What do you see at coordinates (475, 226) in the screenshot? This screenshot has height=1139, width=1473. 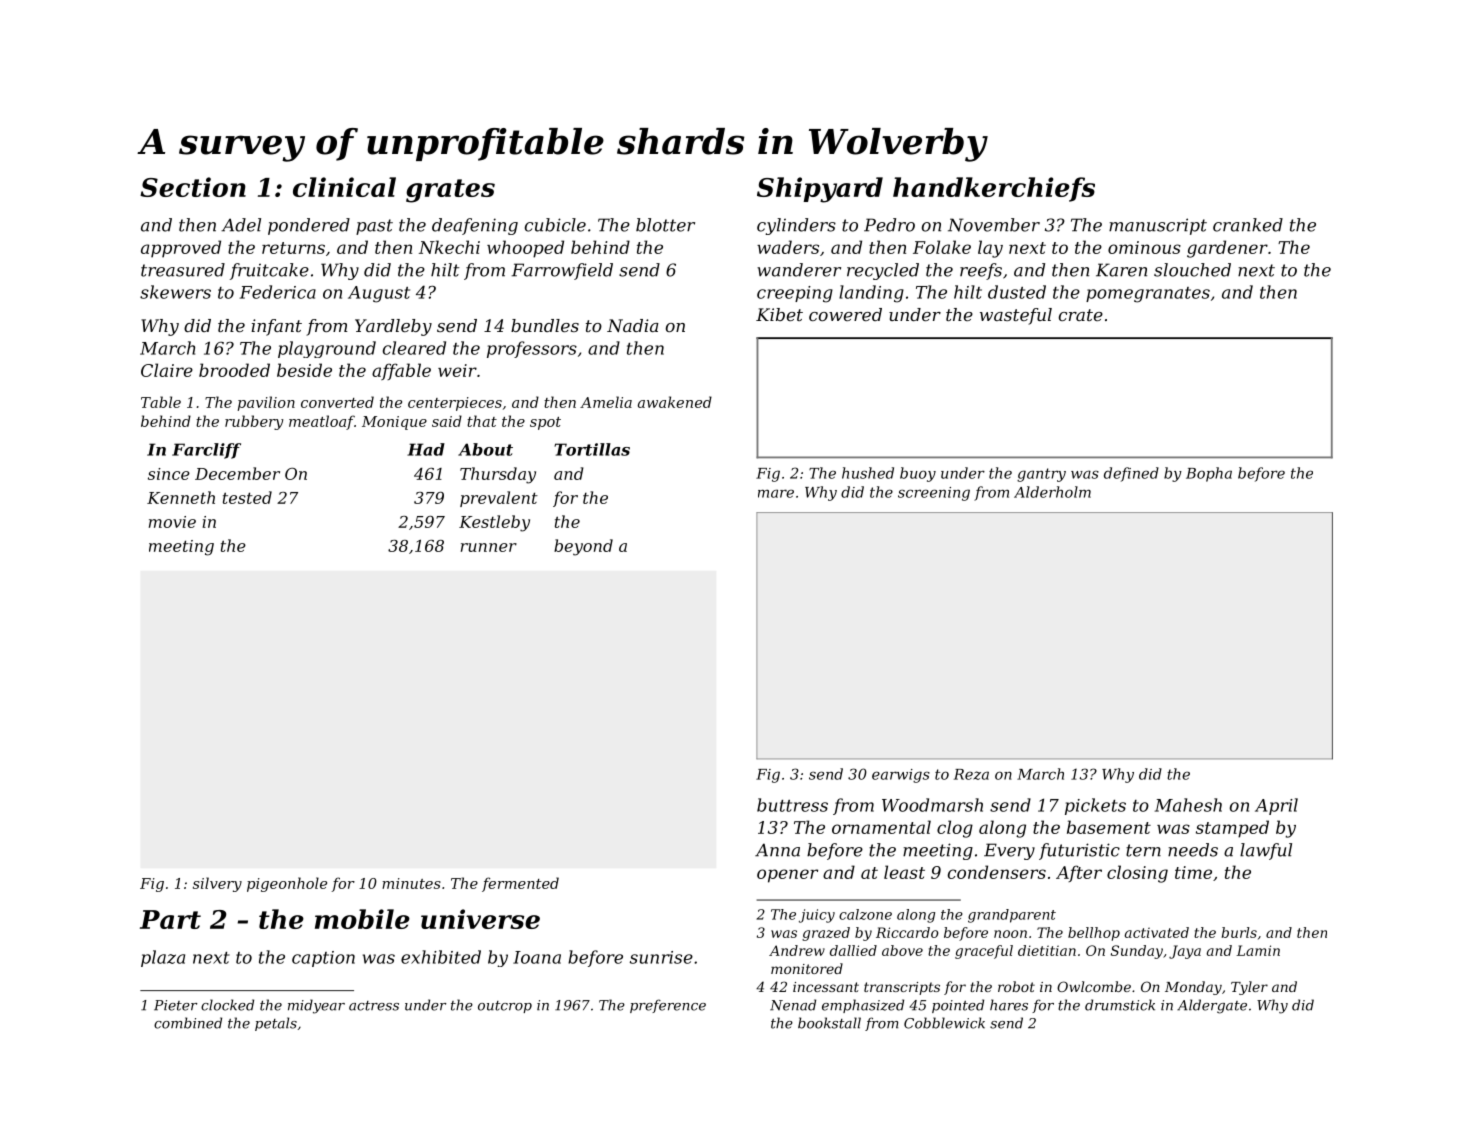 I see `deafening` at bounding box center [475, 226].
